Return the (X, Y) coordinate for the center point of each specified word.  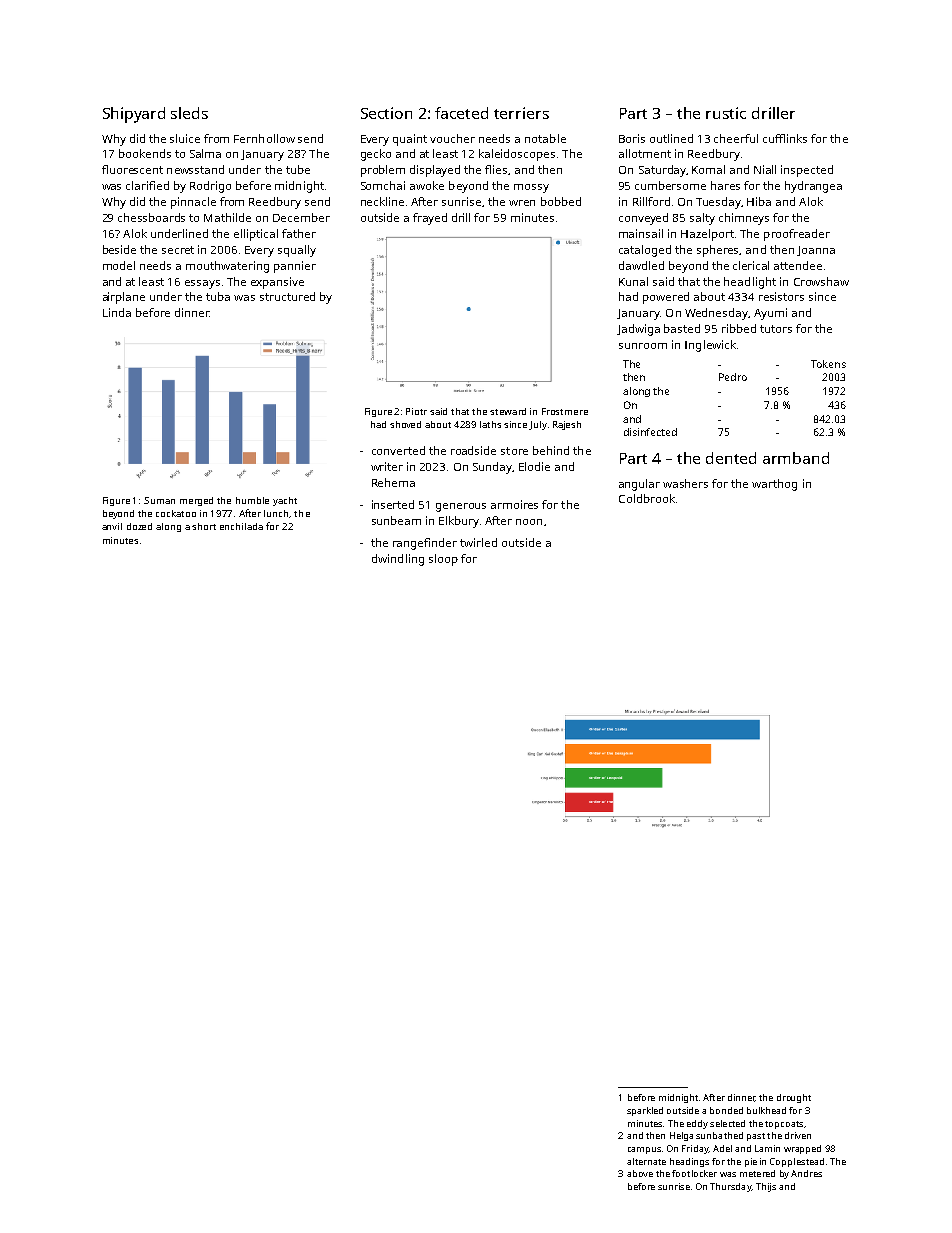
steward (508, 411)
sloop (443, 560)
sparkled (645, 1111)
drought (794, 1098)
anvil (112, 526)
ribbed (739, 328)
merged (196, 501)
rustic (726, 113)
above (640, 1173)
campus (644, 1150)
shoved (405, 424)
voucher (452, 138)
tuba (218, 296)
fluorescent (132, 169)
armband (796, 458)
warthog (774, 485)
